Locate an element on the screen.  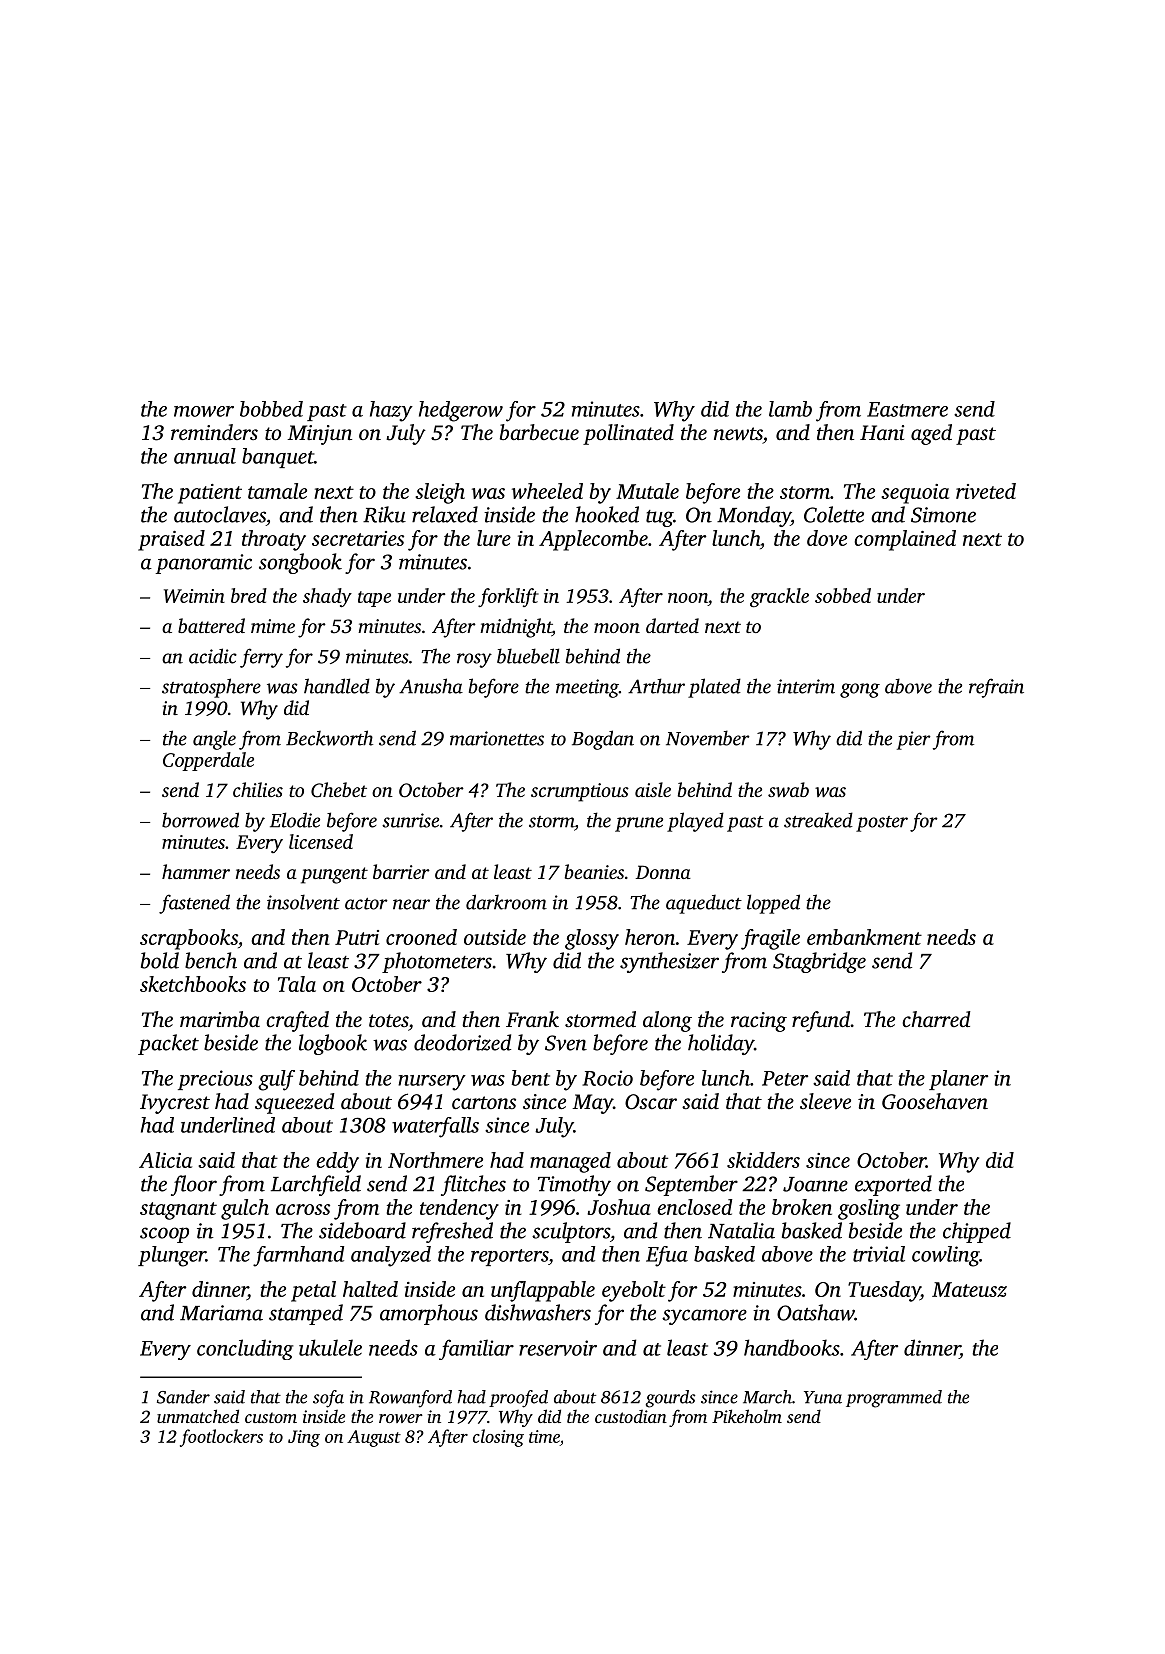
bold is located at coordinates (160, 960).
